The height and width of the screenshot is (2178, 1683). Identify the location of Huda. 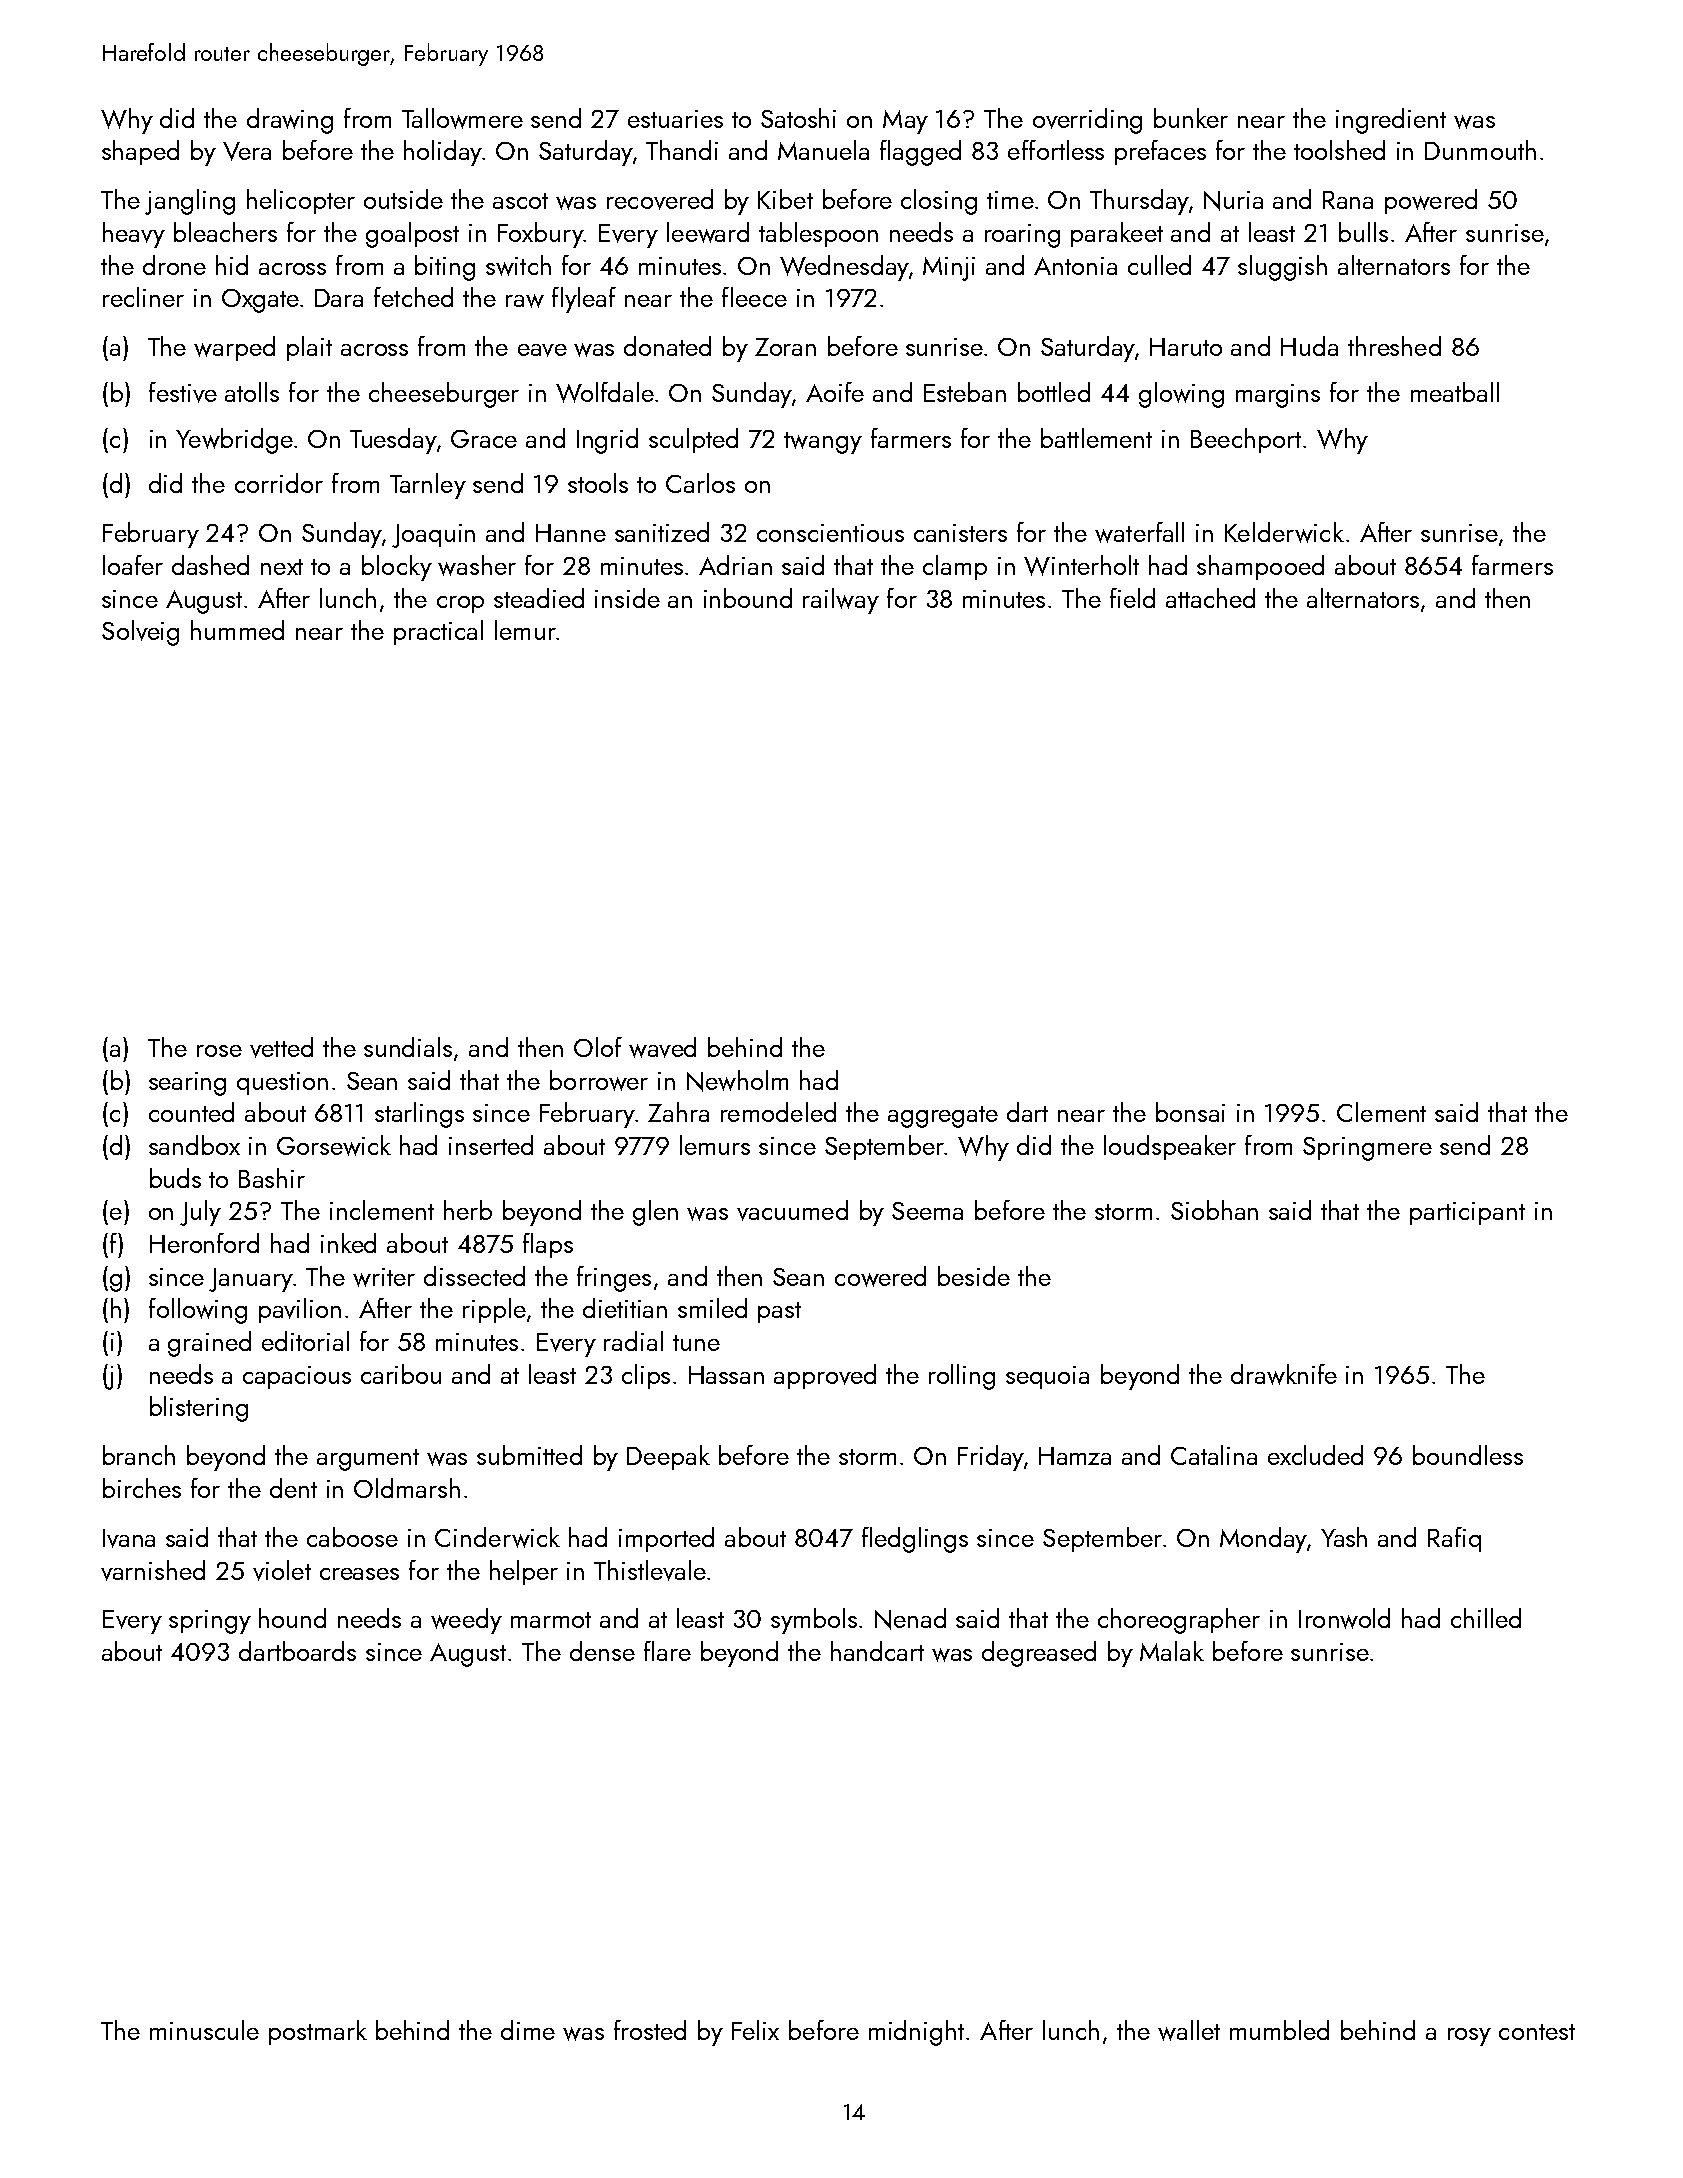
(1309, 346).
